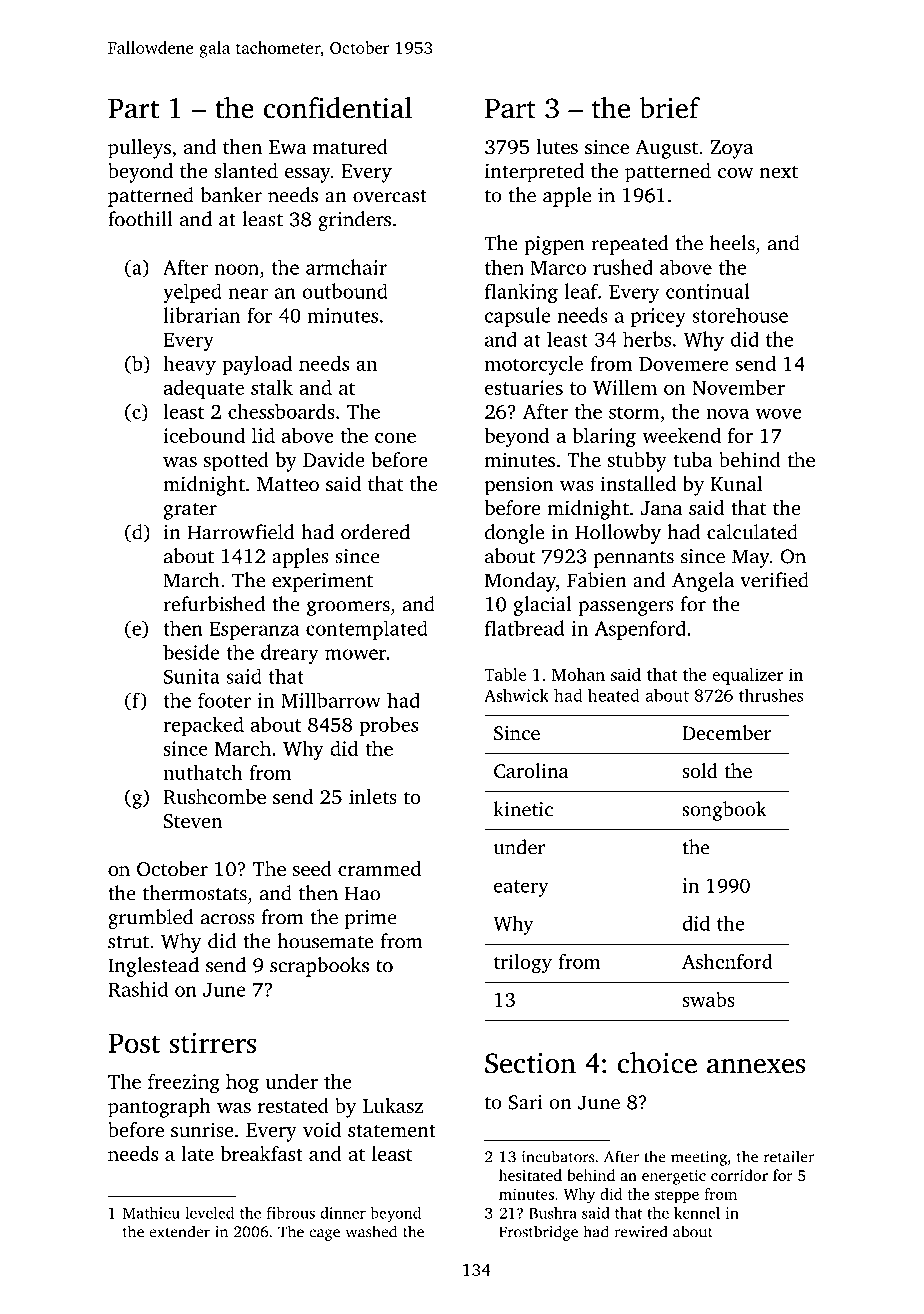  I want to click on dongle, so click(515, 534).
